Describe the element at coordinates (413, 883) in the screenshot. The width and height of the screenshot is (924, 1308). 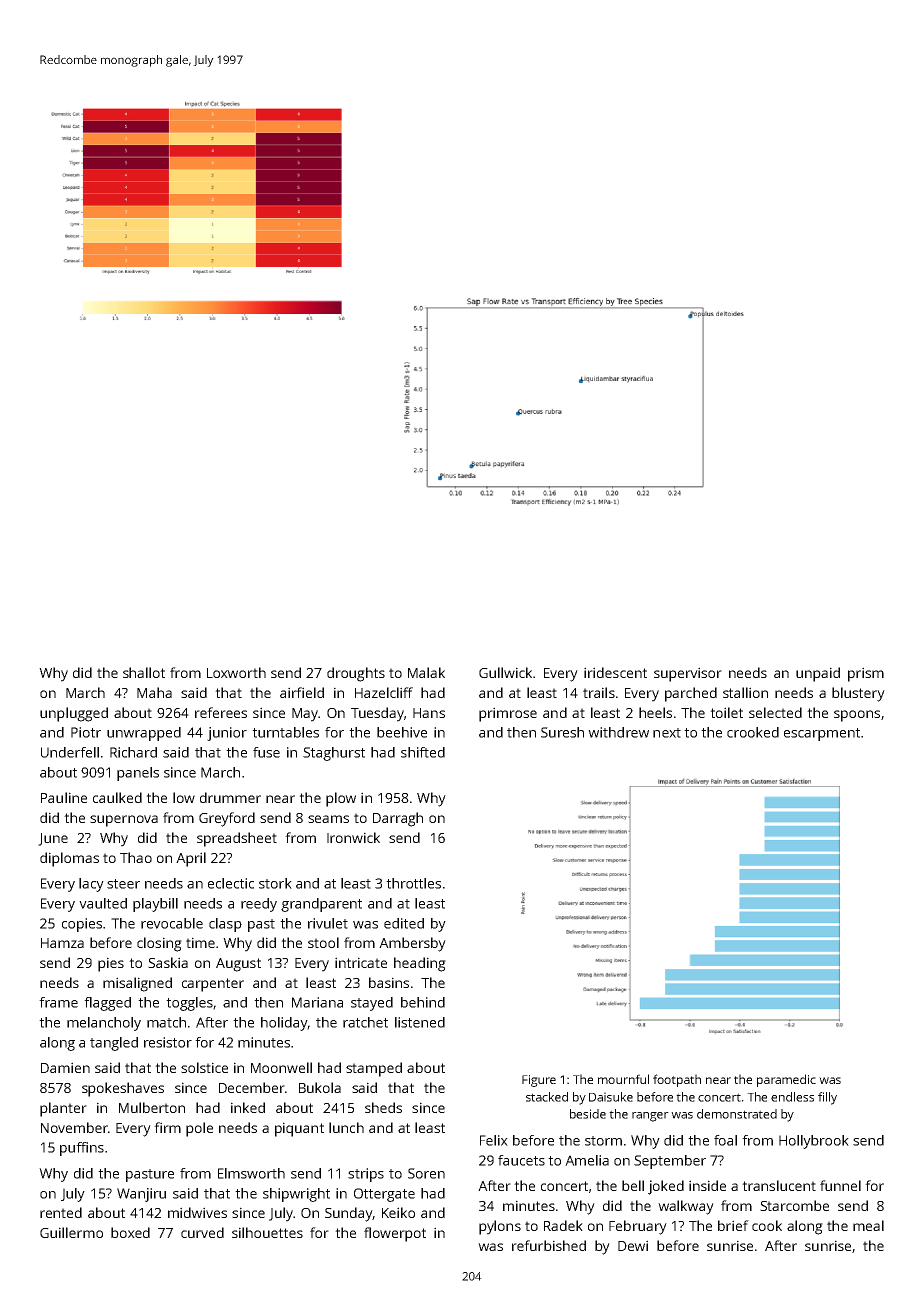
I see `throttles` at that location.
